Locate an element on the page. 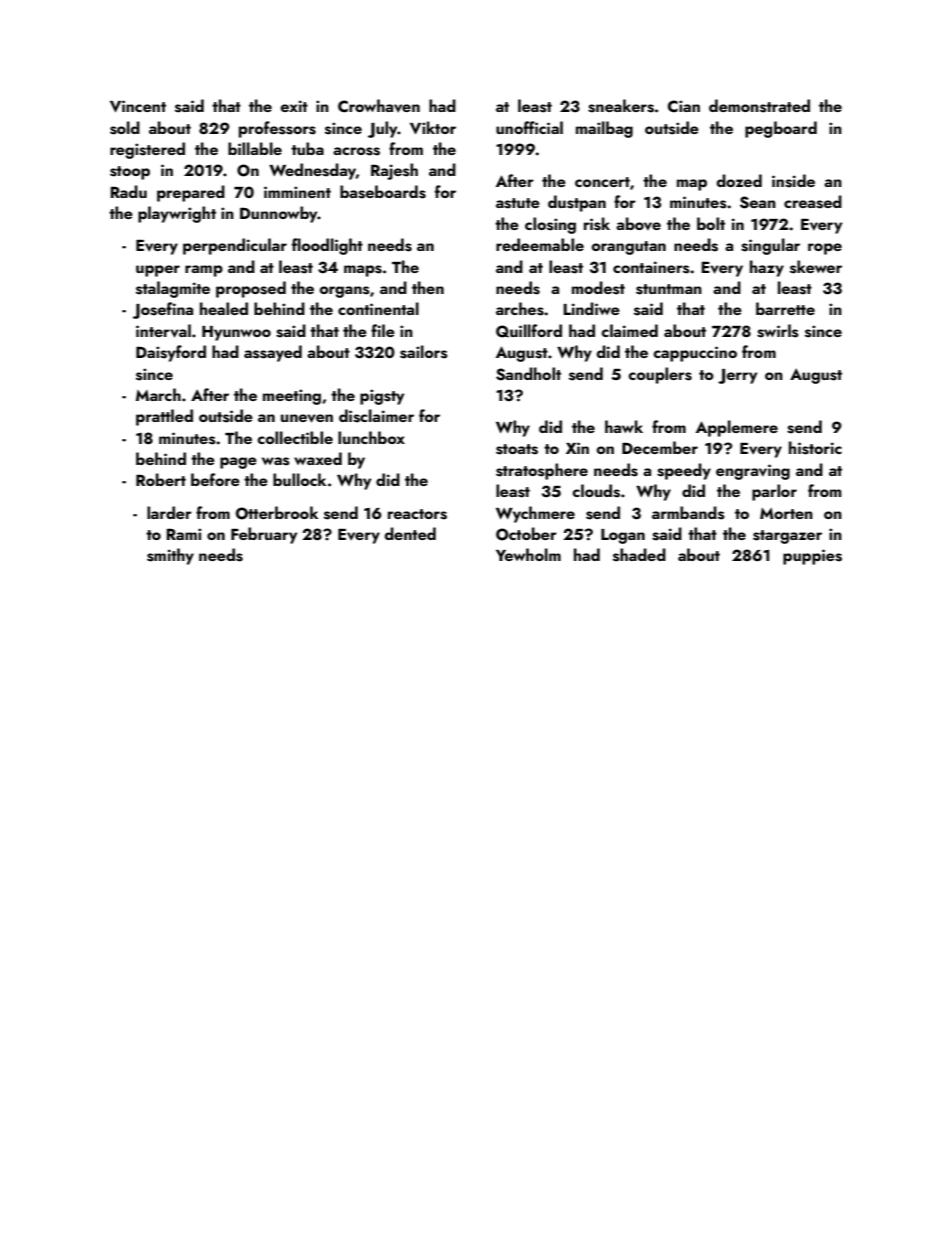 This document has width=952, height=1233. modest is located at coordinates (598, 288).
